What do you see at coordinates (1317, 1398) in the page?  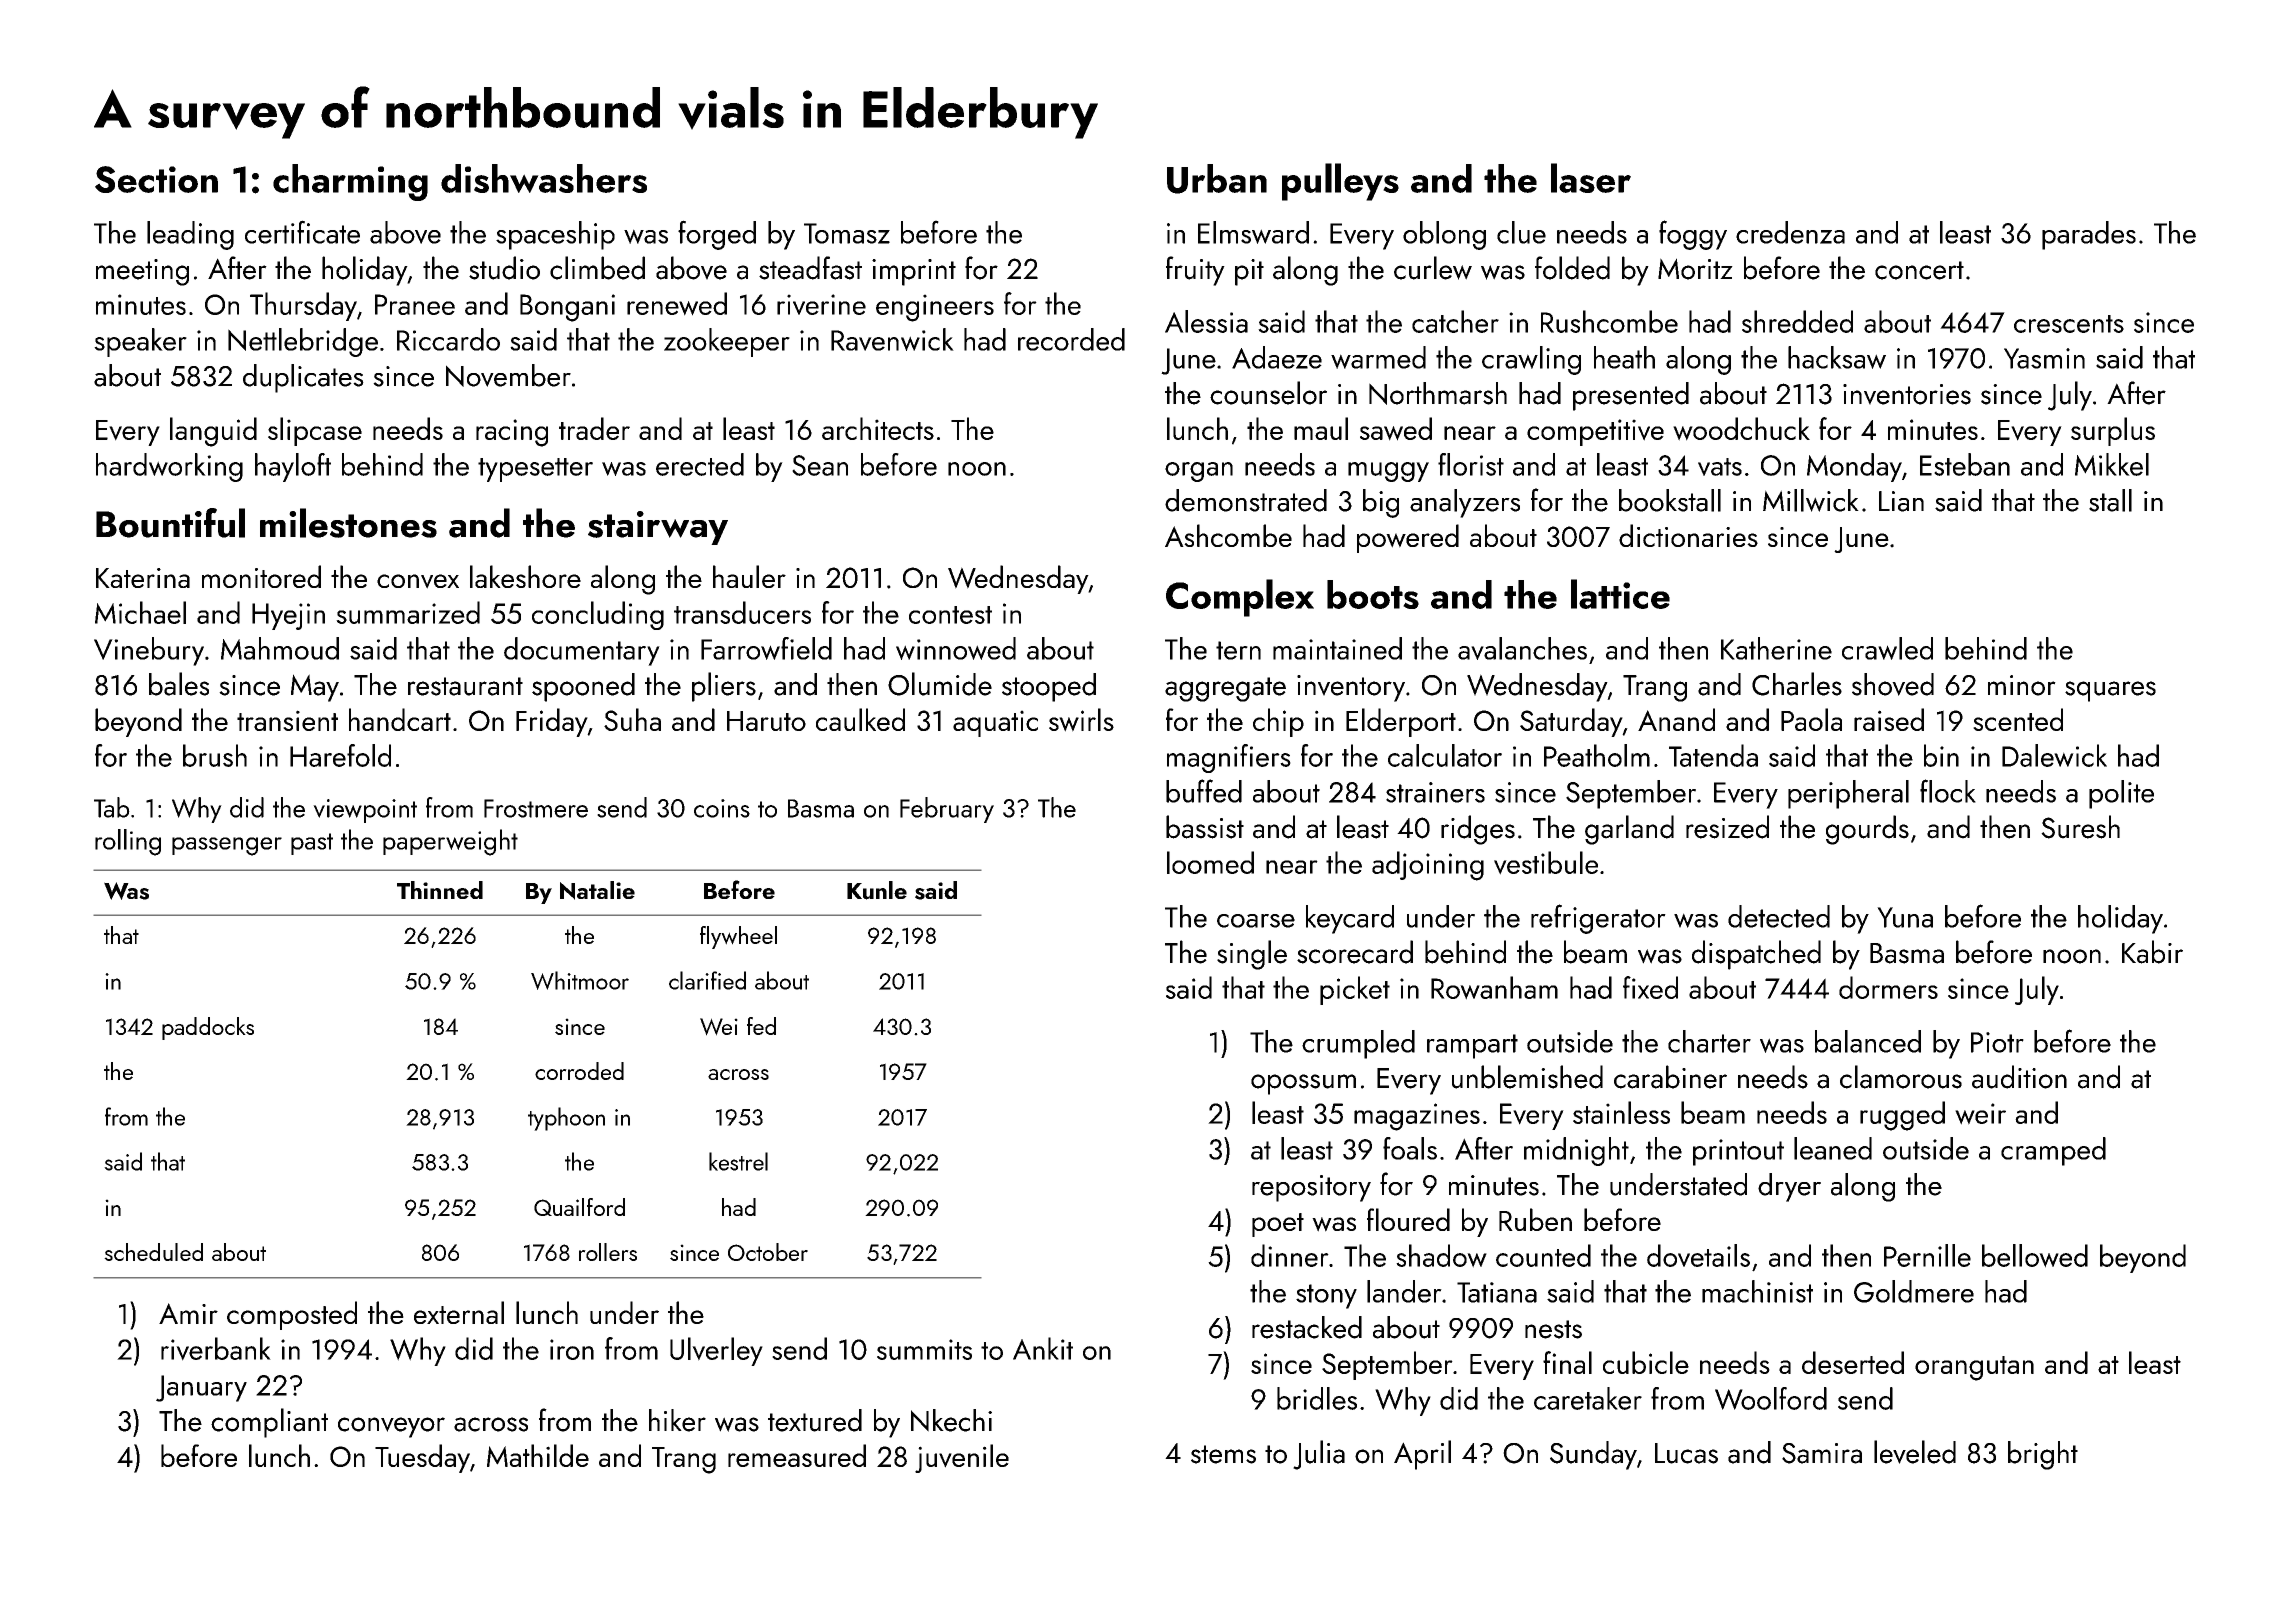 I see `bridles` at bounding box center [1317, 1398].
